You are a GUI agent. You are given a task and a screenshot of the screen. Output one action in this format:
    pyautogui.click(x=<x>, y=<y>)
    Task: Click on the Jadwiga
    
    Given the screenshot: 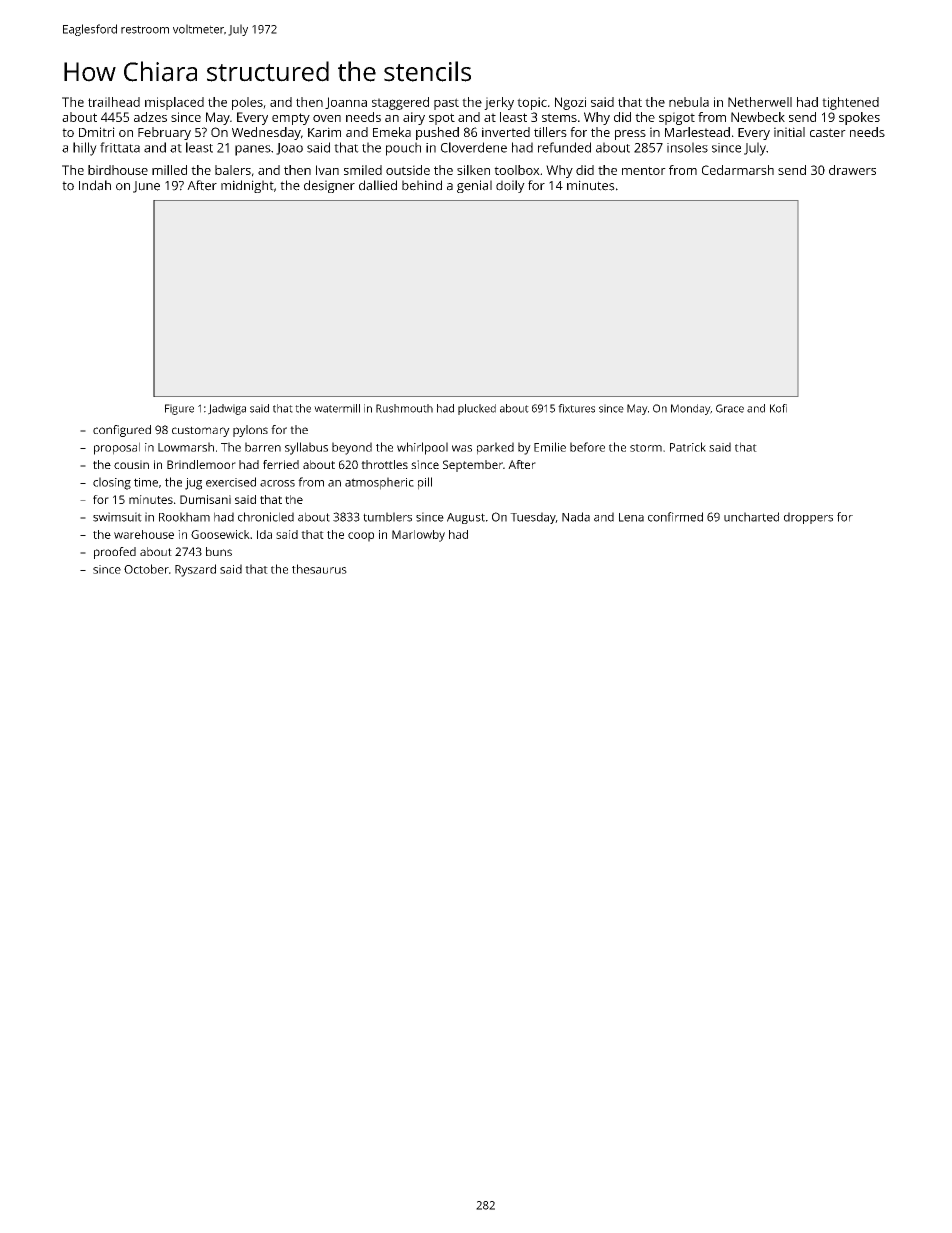 What is the action you would take?
    pyautogui.click(x=227, y=409)
